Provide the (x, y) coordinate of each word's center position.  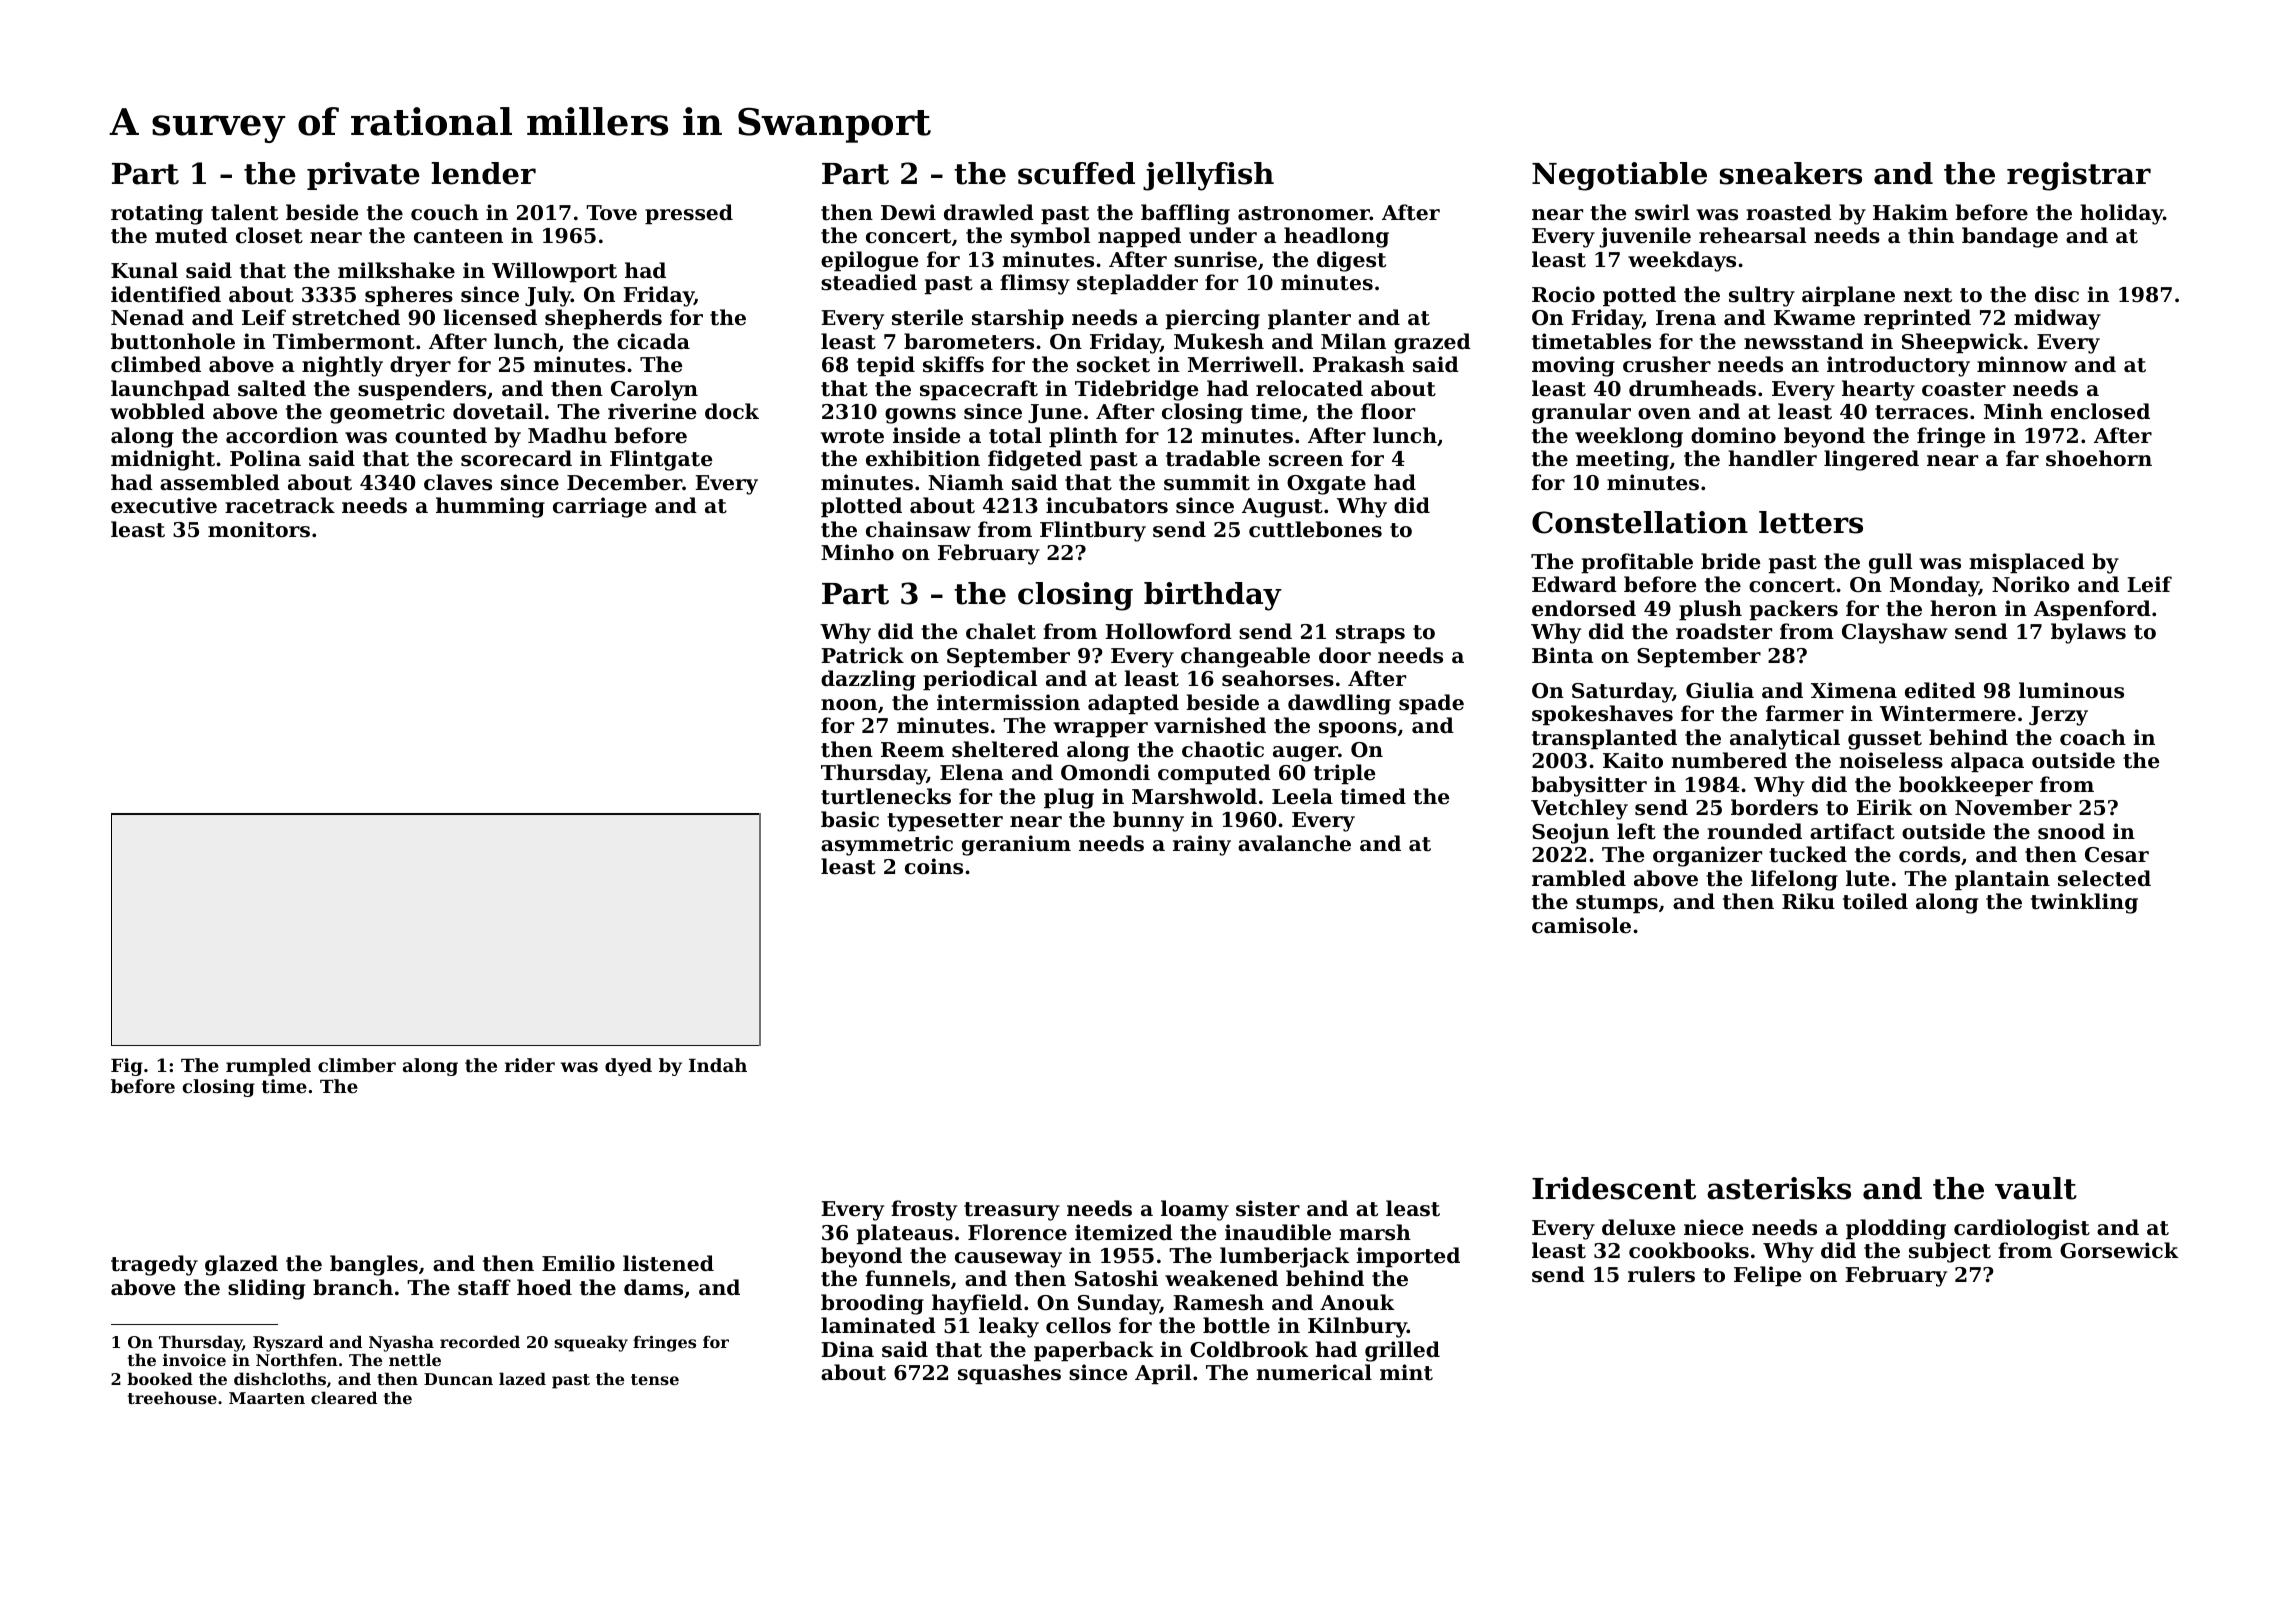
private (363, 176)
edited (1940, 690)
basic (850, 819)
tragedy (154, 1265)
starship (1018, 319)
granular (1581, 413)
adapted (1133, 704)
